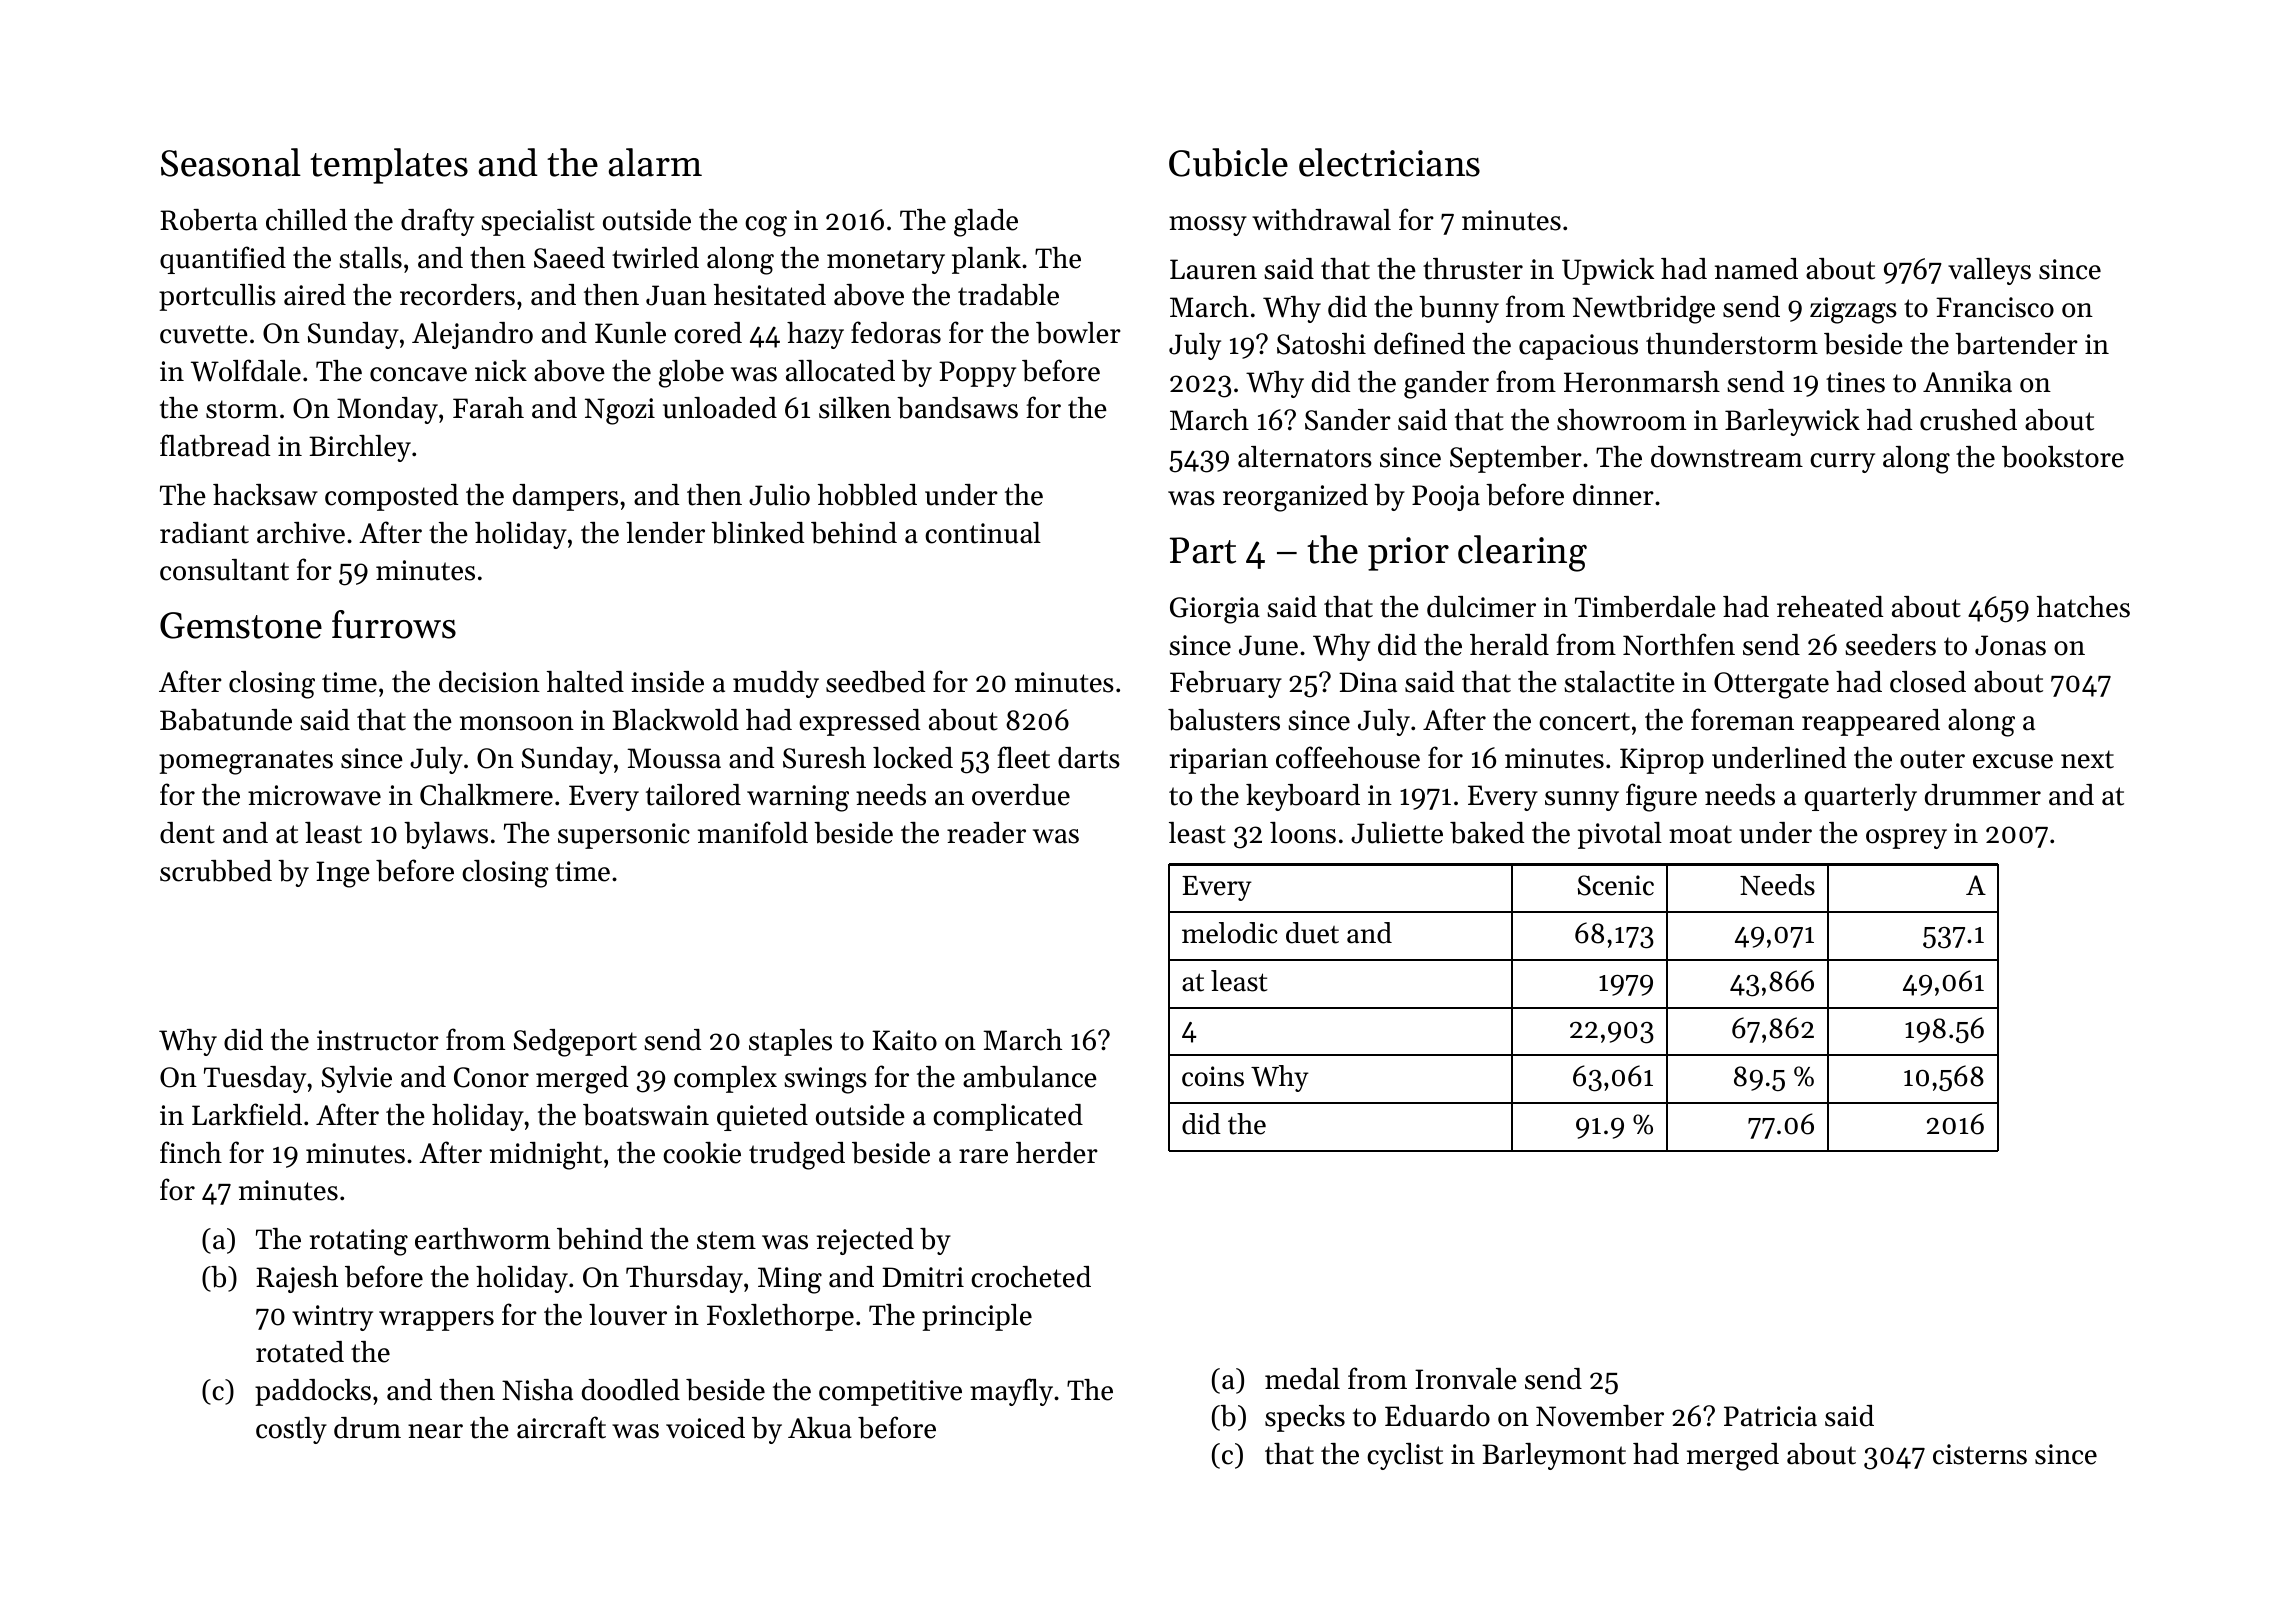  I want to click on costly, so click(291, 1430).
